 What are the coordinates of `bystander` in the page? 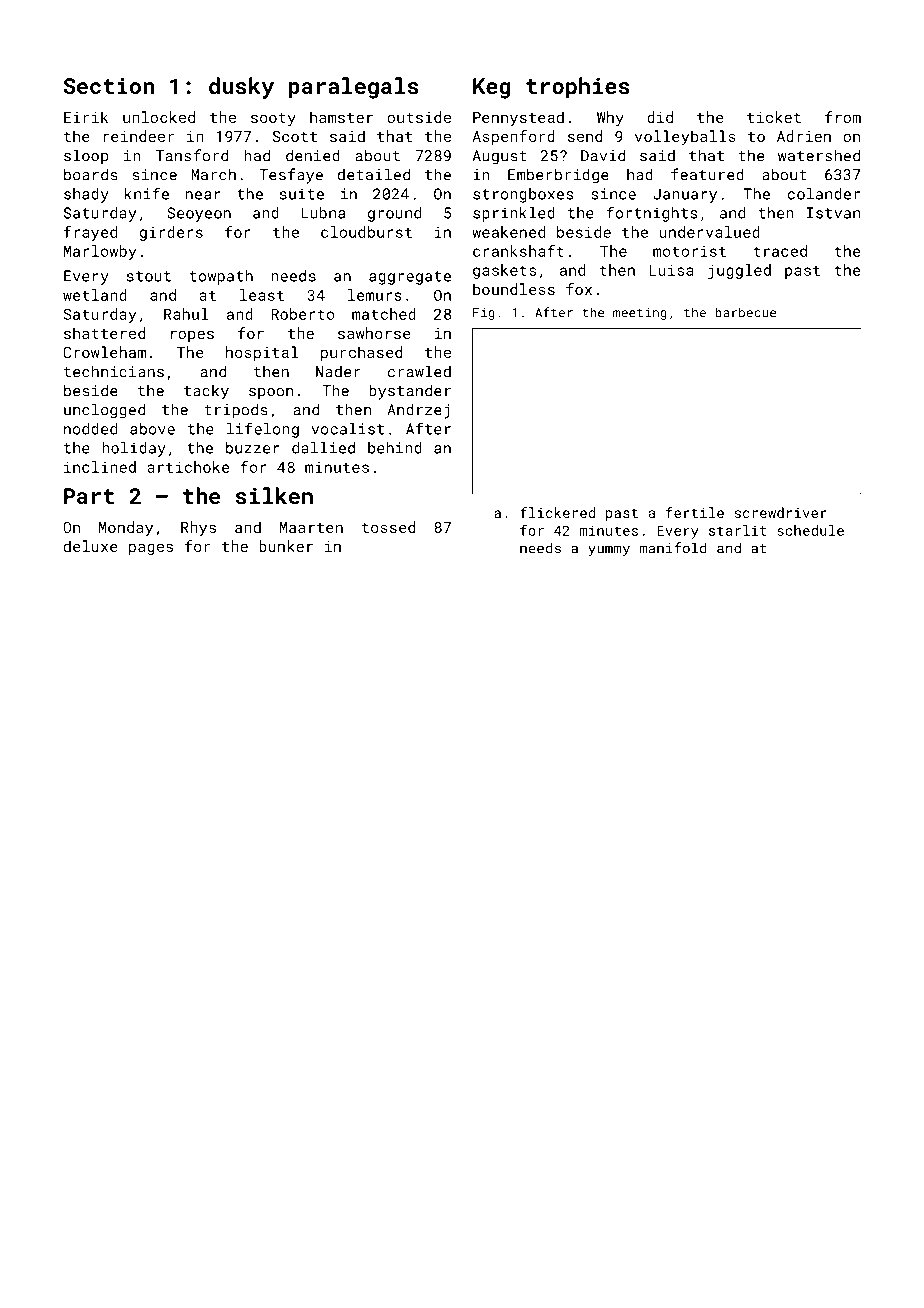 It's located at (410, 392).
